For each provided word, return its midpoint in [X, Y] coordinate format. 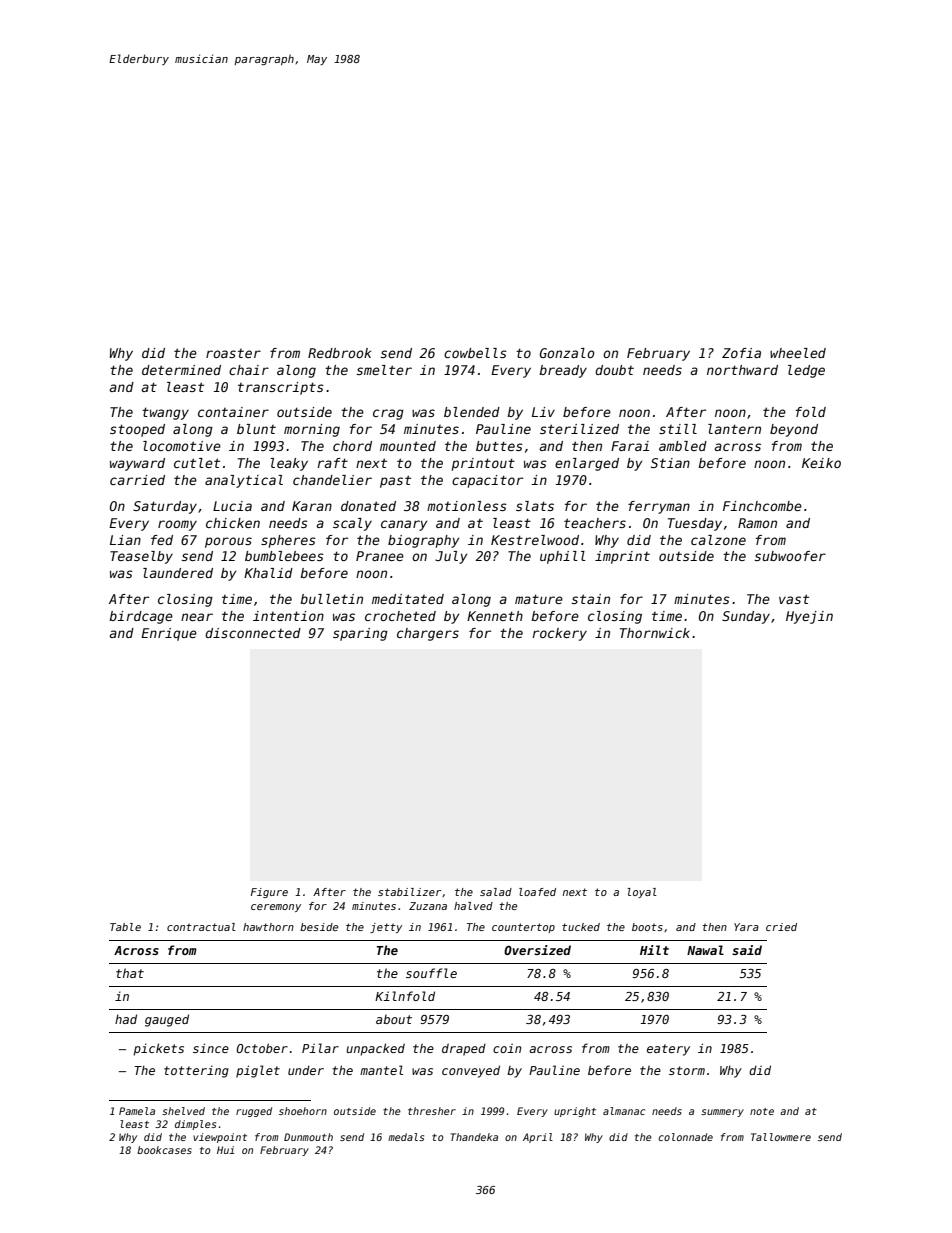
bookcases [164, 1150]
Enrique [169, 634]
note [762, 1111]
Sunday [746, 617]
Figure [269, 893]
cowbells [475, 353]
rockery [559, 634]
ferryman [659, 507]
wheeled [798, 353]
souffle [431, 973]
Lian [125, 540]
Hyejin [809, 617]
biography [423, 541]
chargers [428, 634]
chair [249, 370]
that [130, 973]
